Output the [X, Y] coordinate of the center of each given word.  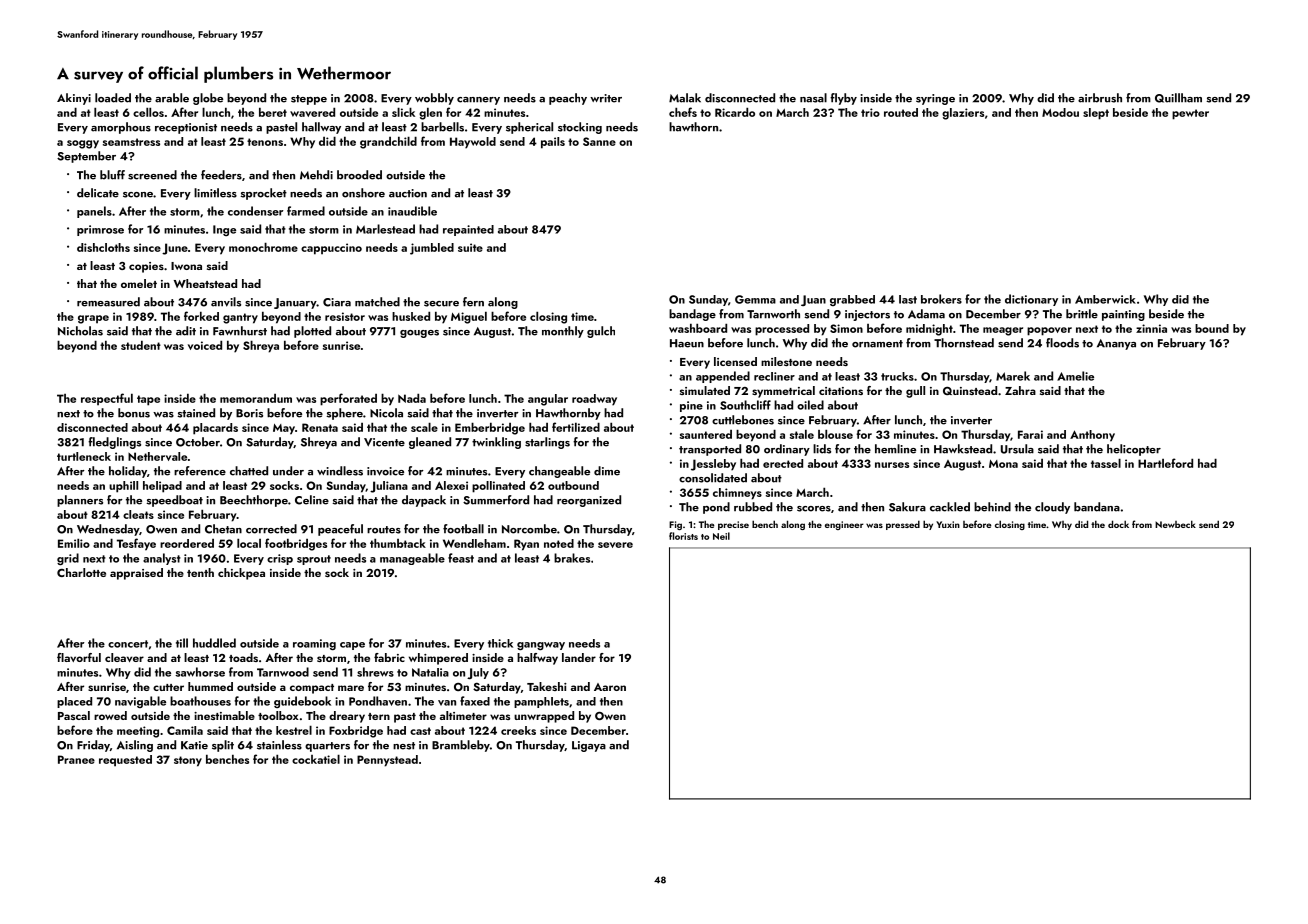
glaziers [963, 114]
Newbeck [1175, 524]
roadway [594, 400]
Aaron [610, 687]
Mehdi [316, 175]
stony [188, 761]
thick [500, 643]
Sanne [599, 141]
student [141, 345]
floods [1062, 343]
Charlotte [81, 572]
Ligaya [589, 746]
